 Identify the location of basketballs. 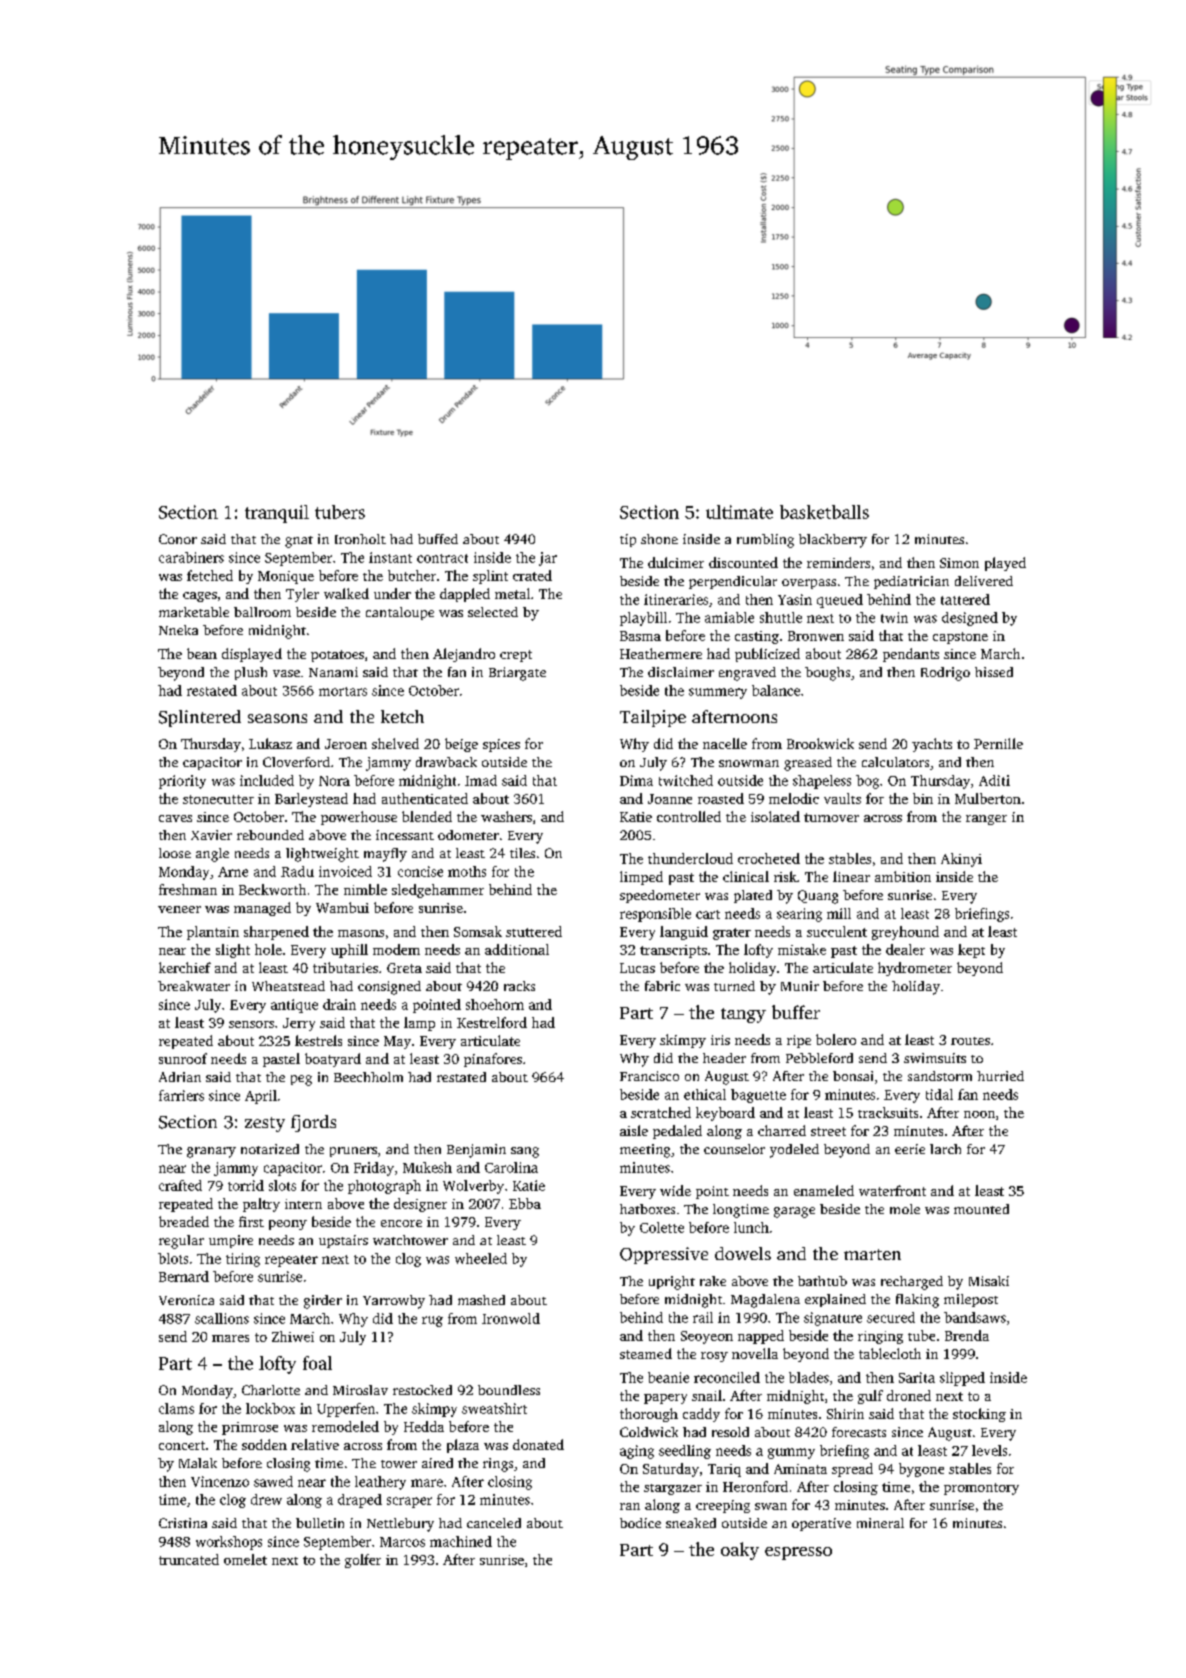
(824, 512).
